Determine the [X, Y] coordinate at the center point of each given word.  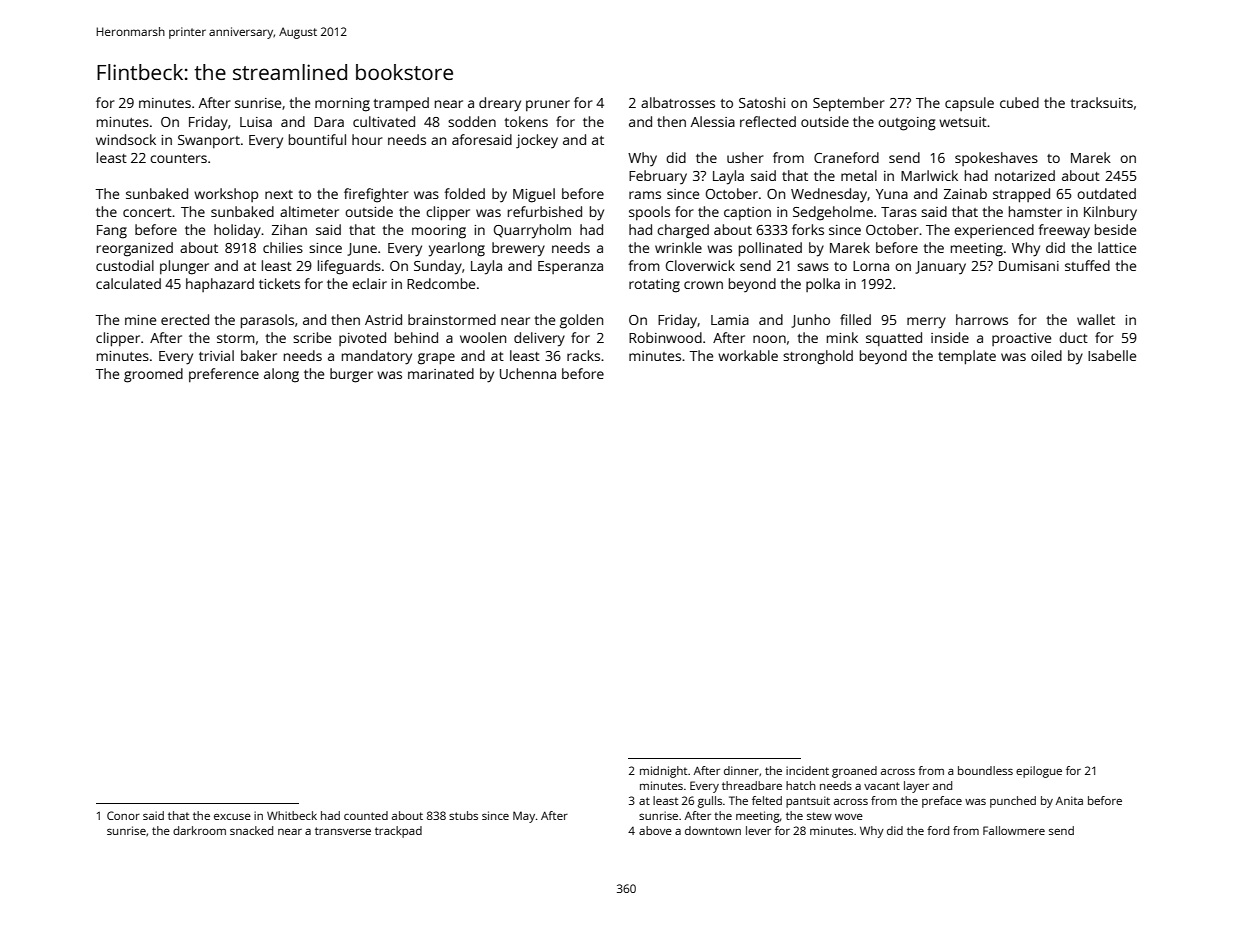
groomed [153, 375]
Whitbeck [292, 815]
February [658, 177]
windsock [126, 139]
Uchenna [528, 373]
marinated [441, 373]
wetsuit [963, 122]
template [967, 357]
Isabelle [1112, 355]
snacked [251, 830]
